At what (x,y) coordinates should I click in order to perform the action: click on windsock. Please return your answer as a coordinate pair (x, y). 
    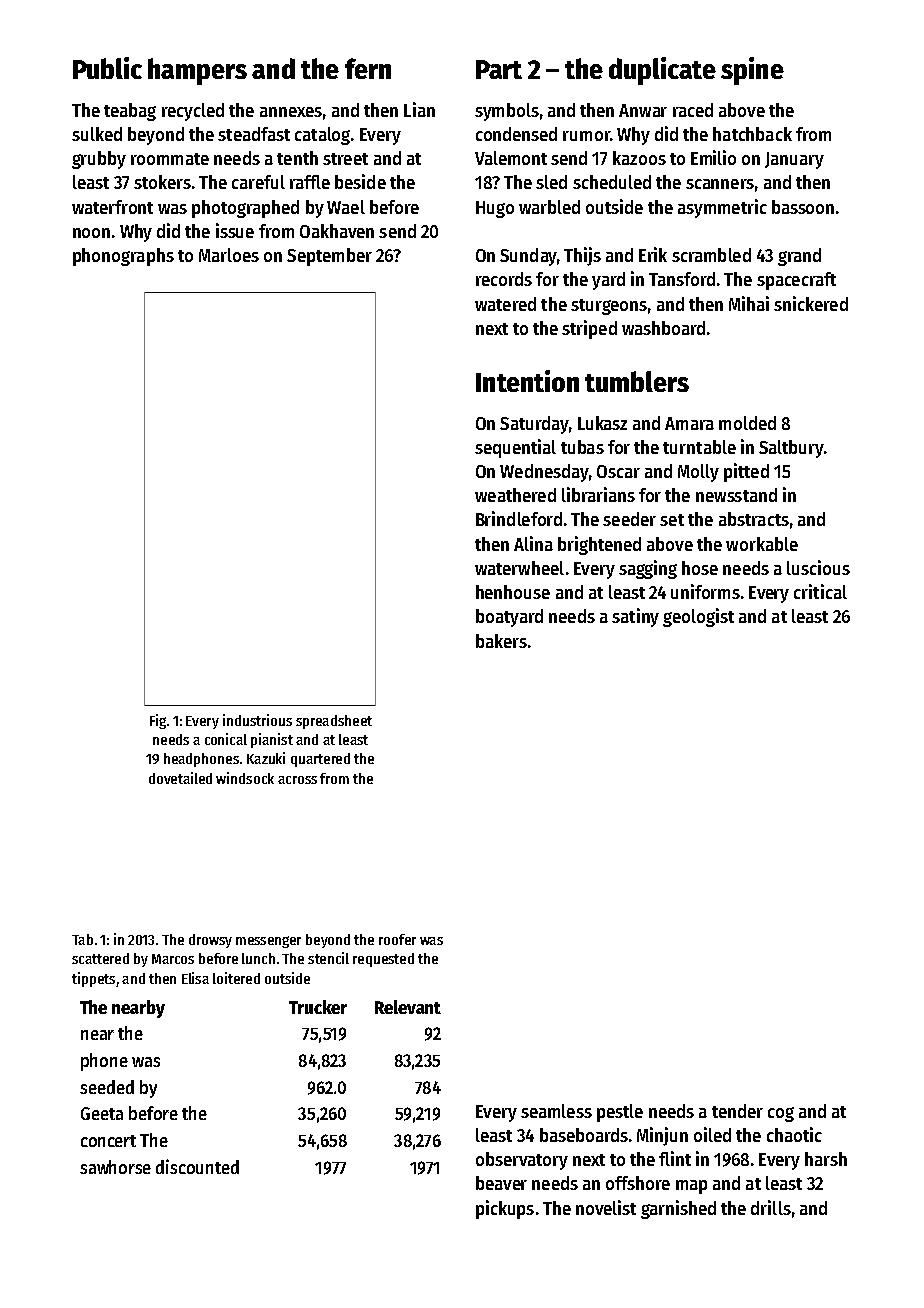
    Looking at the image, I should click on (245, 778).
